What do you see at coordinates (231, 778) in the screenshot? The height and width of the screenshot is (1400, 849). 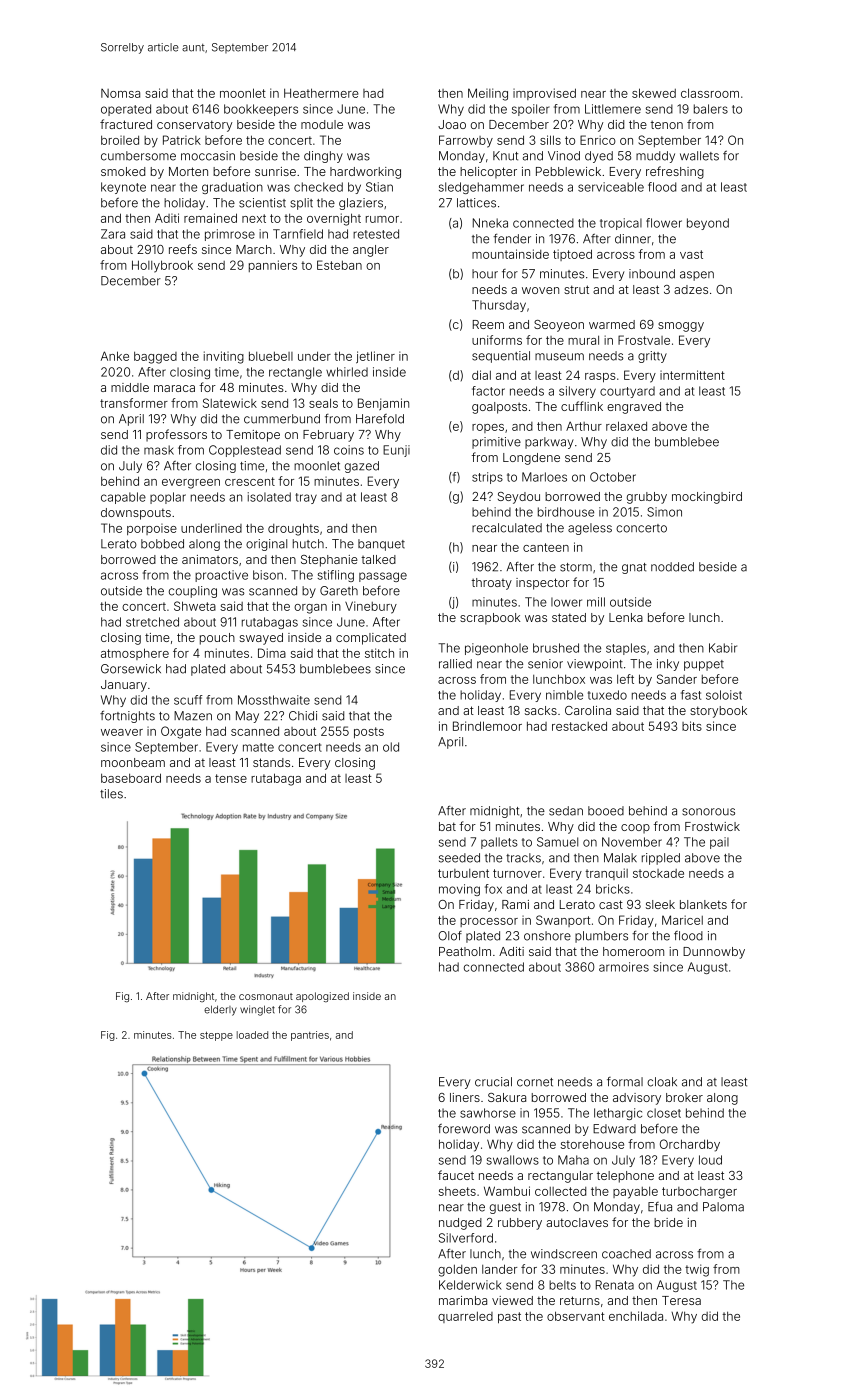 I see `tense` at bounding box center [231, 778].
